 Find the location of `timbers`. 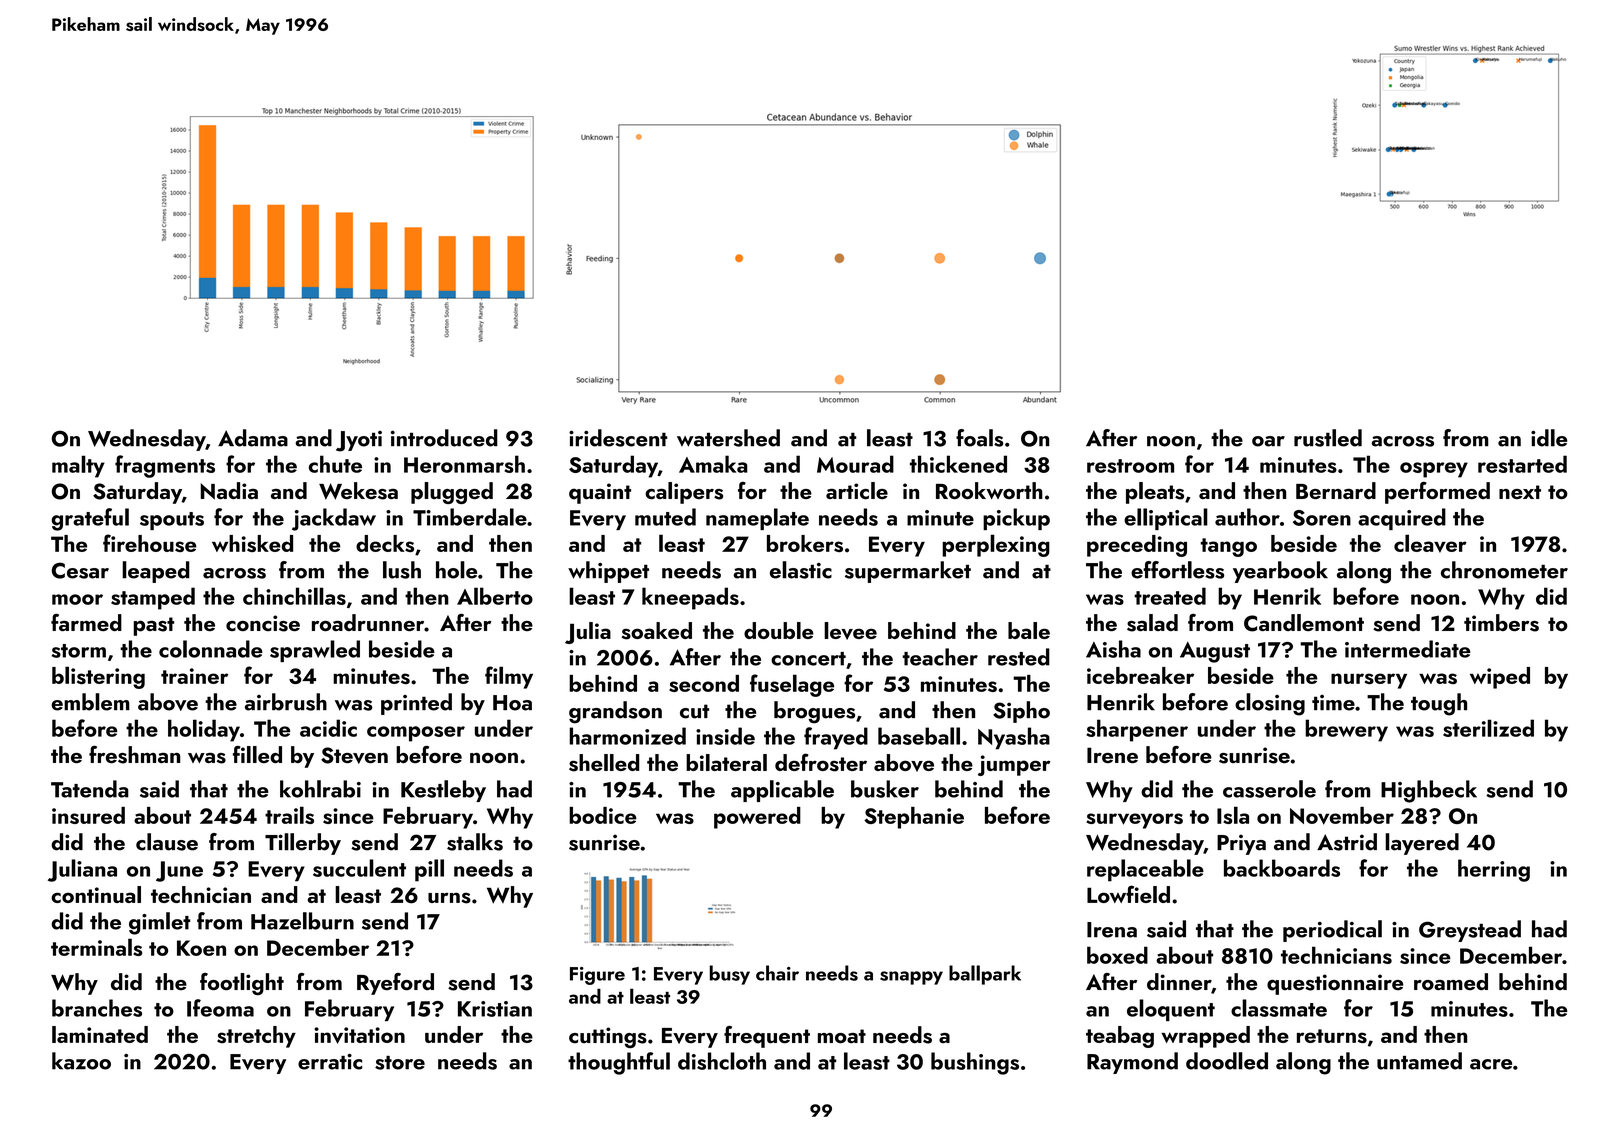

timbers is located at coordinates (1501, 623).
